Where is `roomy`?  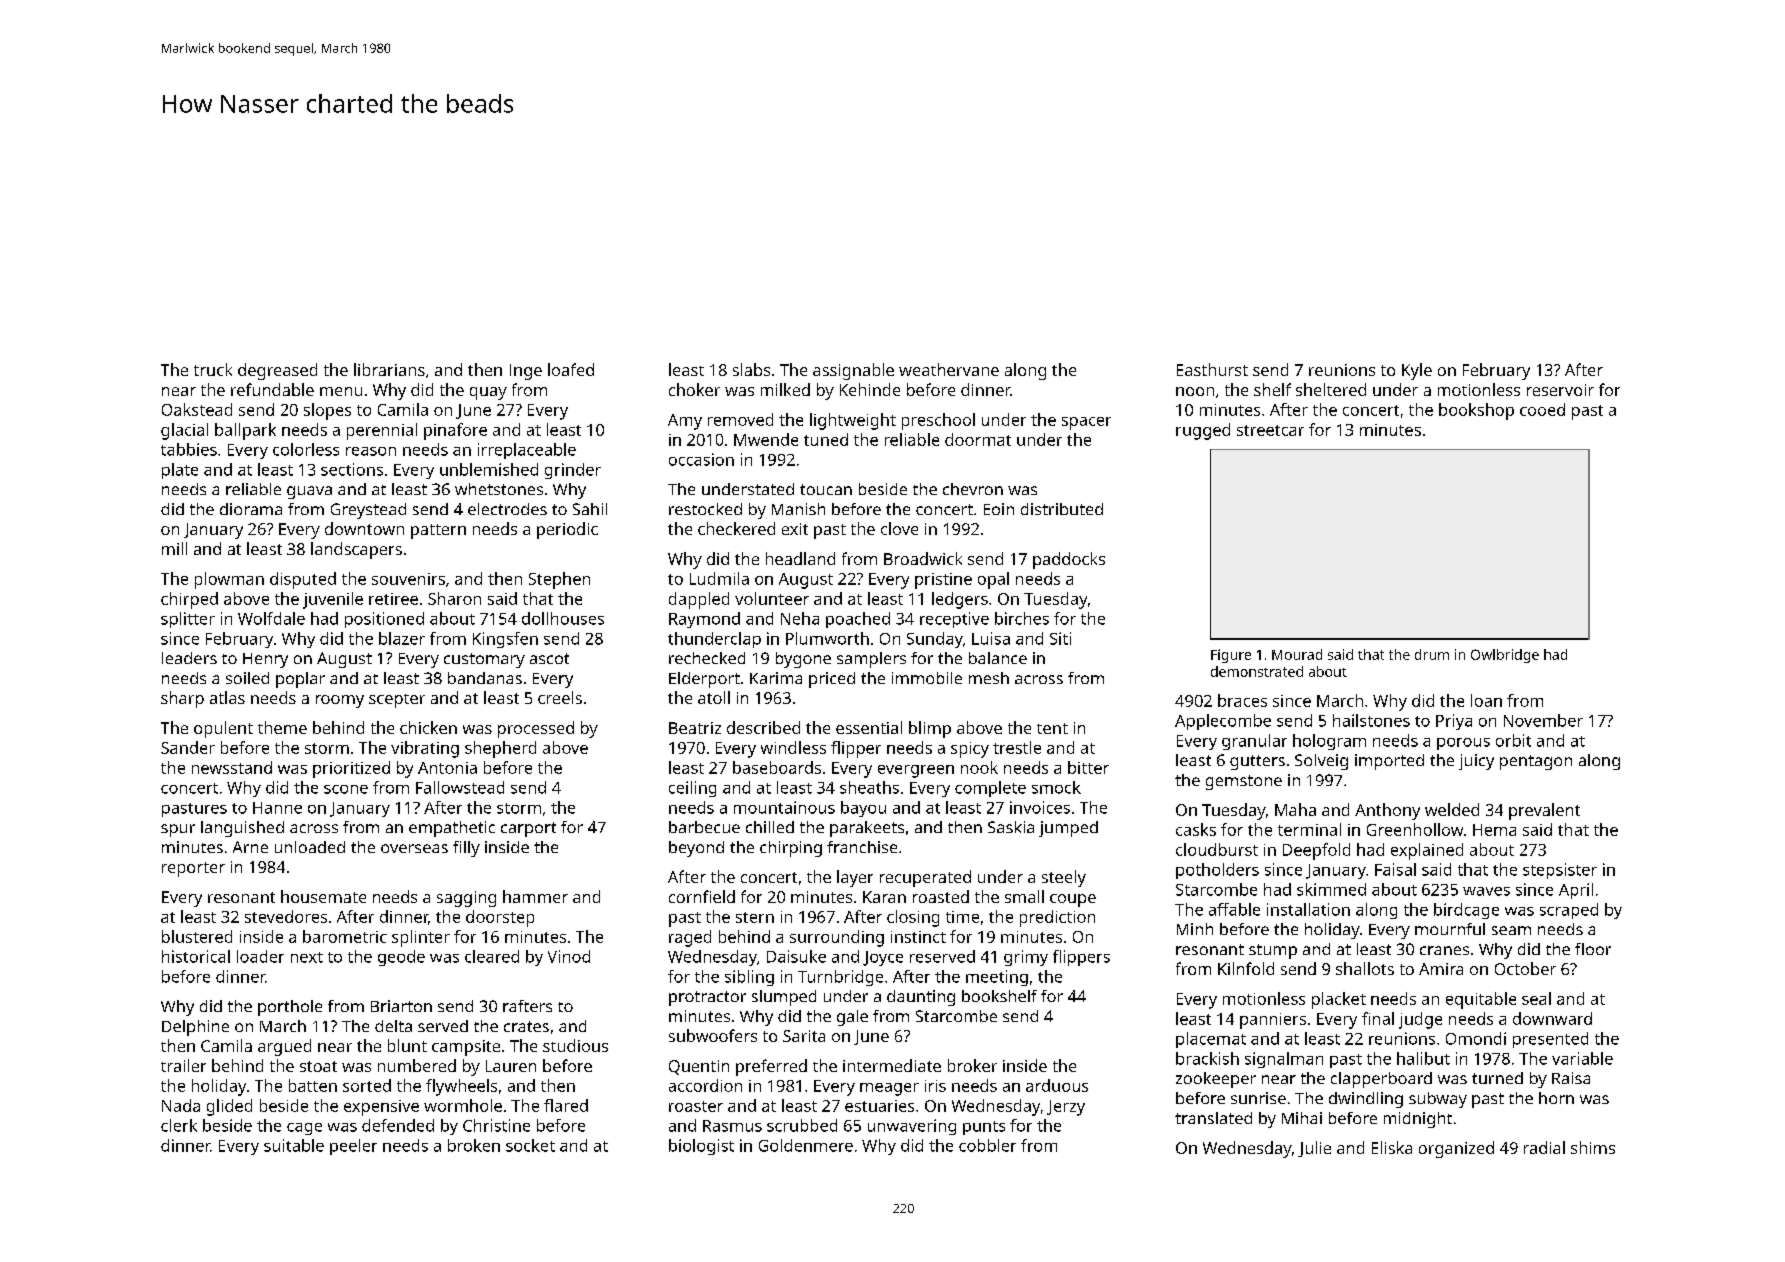 roomy is located at coordinates (340, 701).
